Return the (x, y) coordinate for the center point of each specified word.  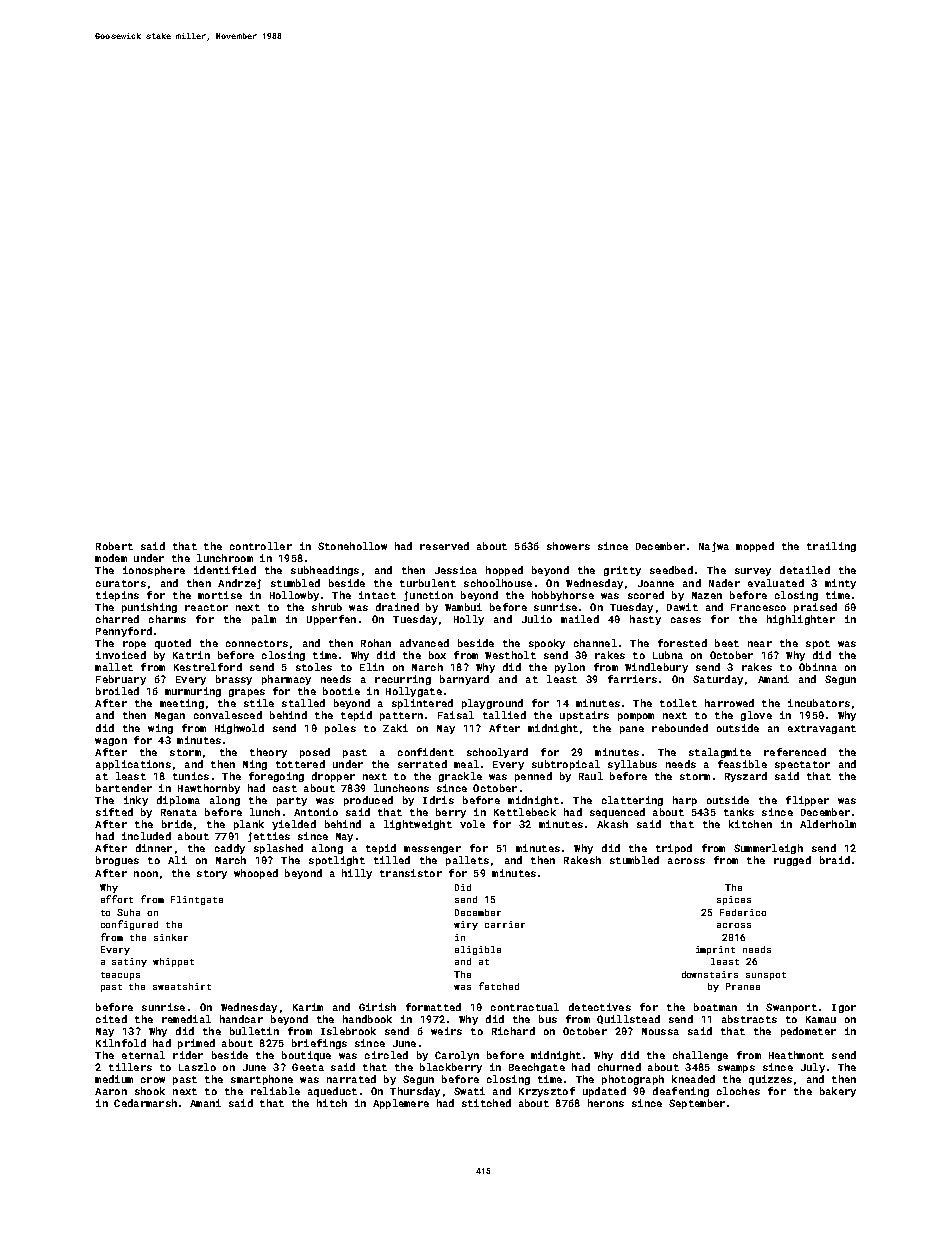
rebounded (680, 728)
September (697, 1104)
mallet (114, 667)
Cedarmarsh (145, 1103)
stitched (486, 1103)
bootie (341, 691)
